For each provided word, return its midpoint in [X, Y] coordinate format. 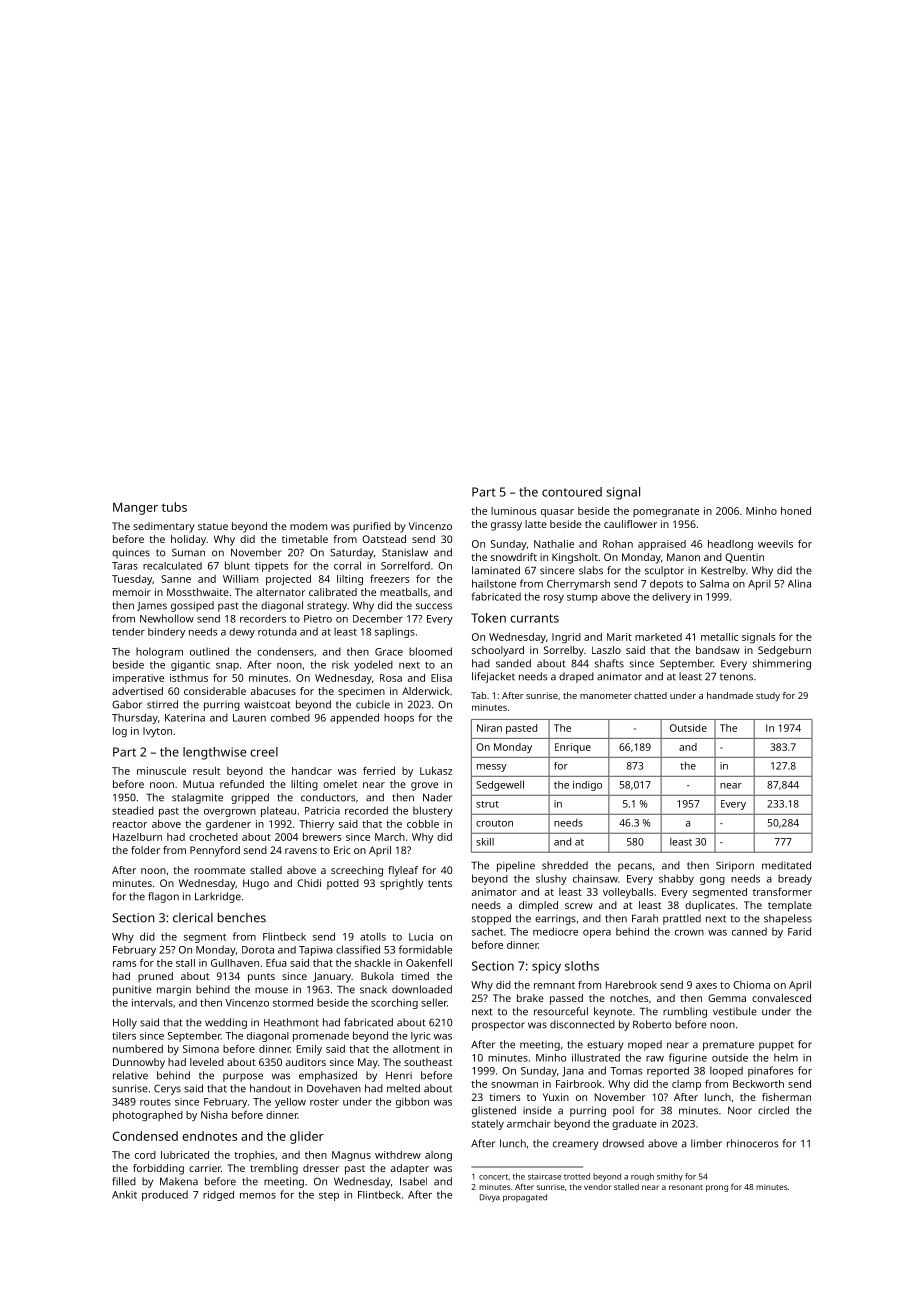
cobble [423, 824]
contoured [572, 492]
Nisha [214, 1115]
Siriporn [735, 866]
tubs [174, 507]
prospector [498, 1026]
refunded [242, 784]
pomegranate [666, 512]
